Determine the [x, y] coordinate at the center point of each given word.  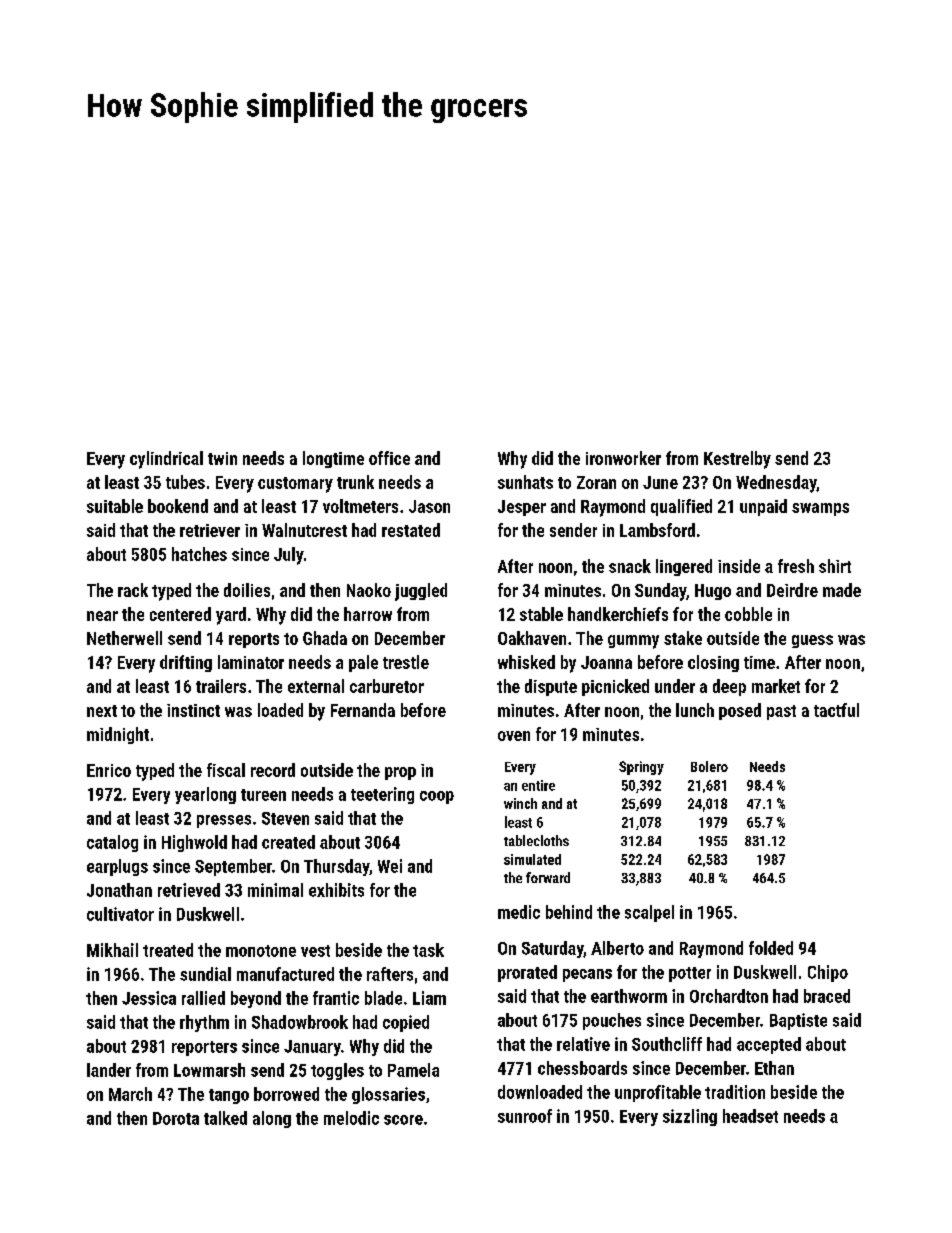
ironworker [623, 458]
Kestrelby [737, 460]
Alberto [617, 948]
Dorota [176, 1118]
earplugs [117, 867]
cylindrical [166, 460]
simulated [532, 859]
